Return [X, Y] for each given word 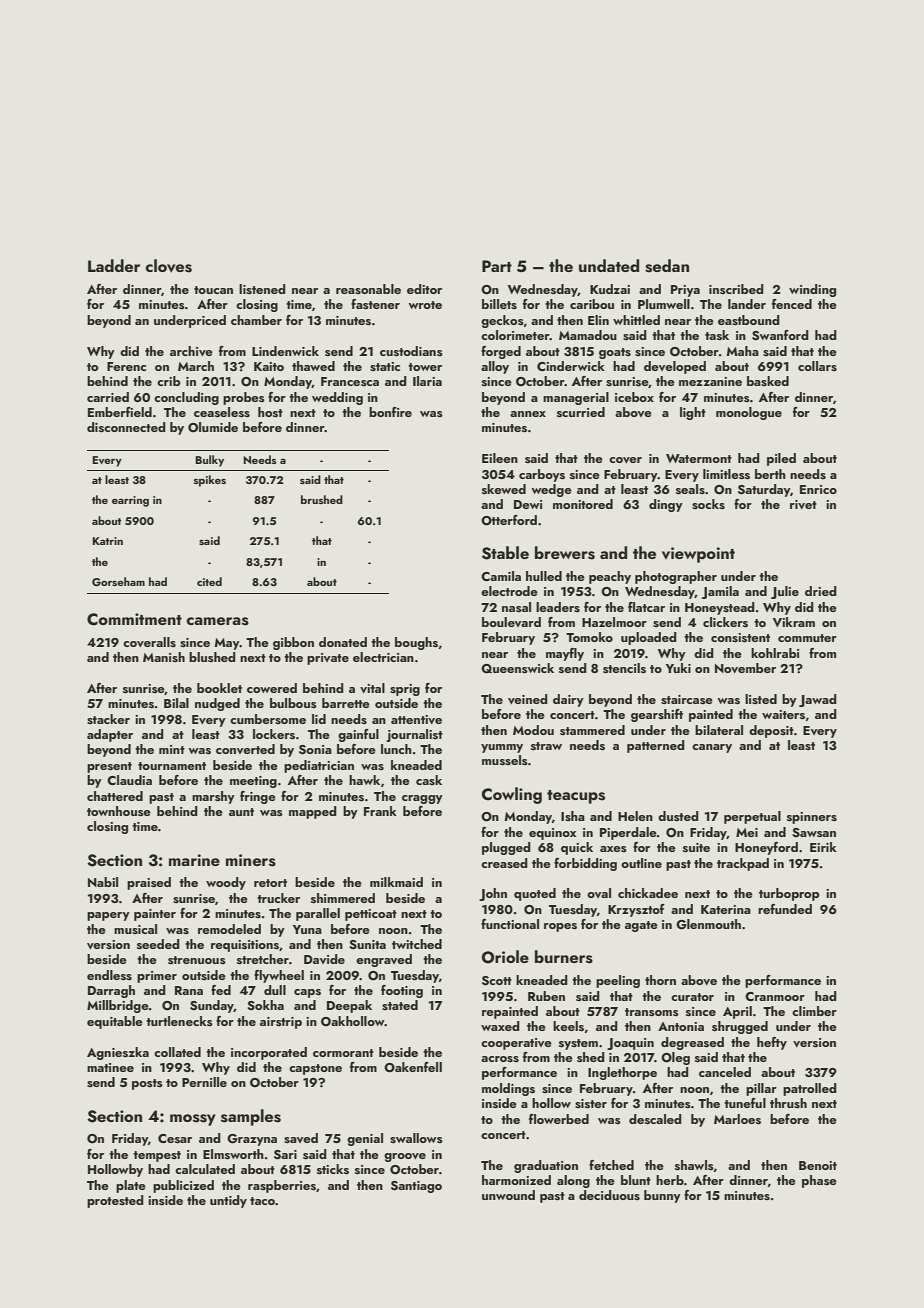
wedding [337, 398]
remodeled [229, 929]
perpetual [752, 817]
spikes [210, 481]
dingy [666, 505]
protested [115, 1201]
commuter [807, 638]
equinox [552, 834]
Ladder [114, 265]
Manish [164, 657]
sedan [667, 266]
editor [424, 289]
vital [372, 688]
